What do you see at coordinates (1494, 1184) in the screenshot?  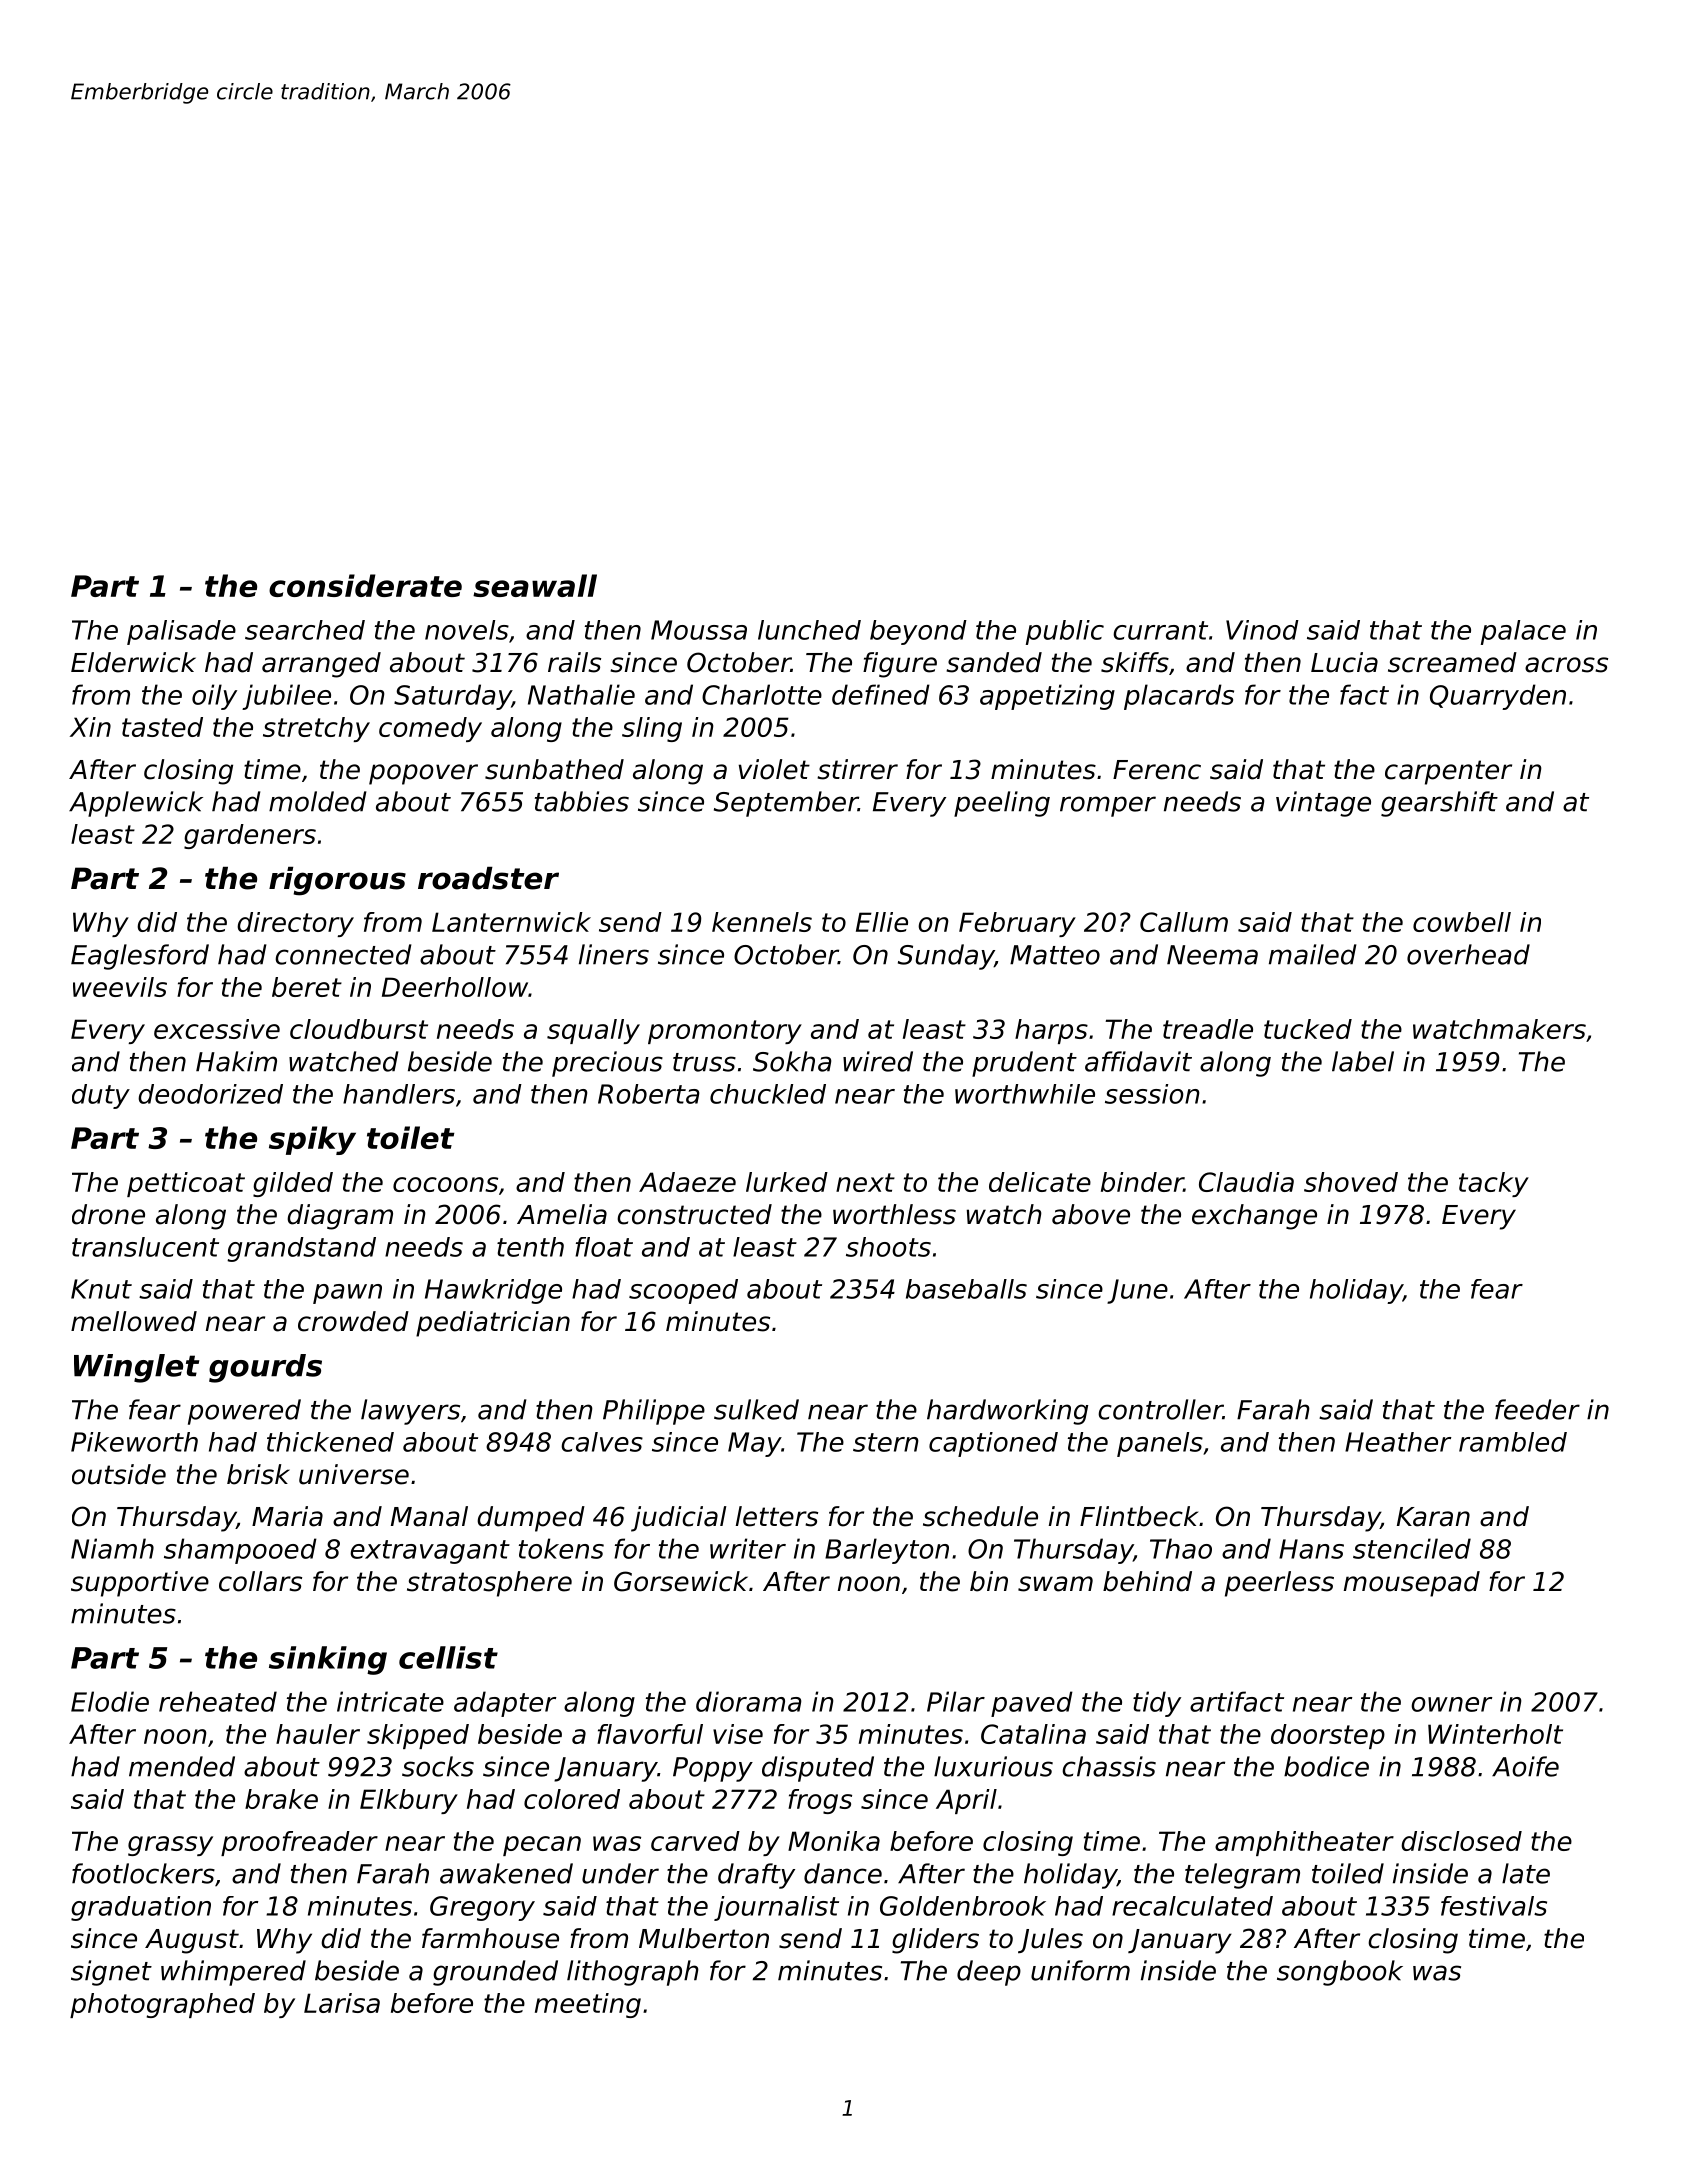 I see `tacky` at bounding box center [1494, 1184].
